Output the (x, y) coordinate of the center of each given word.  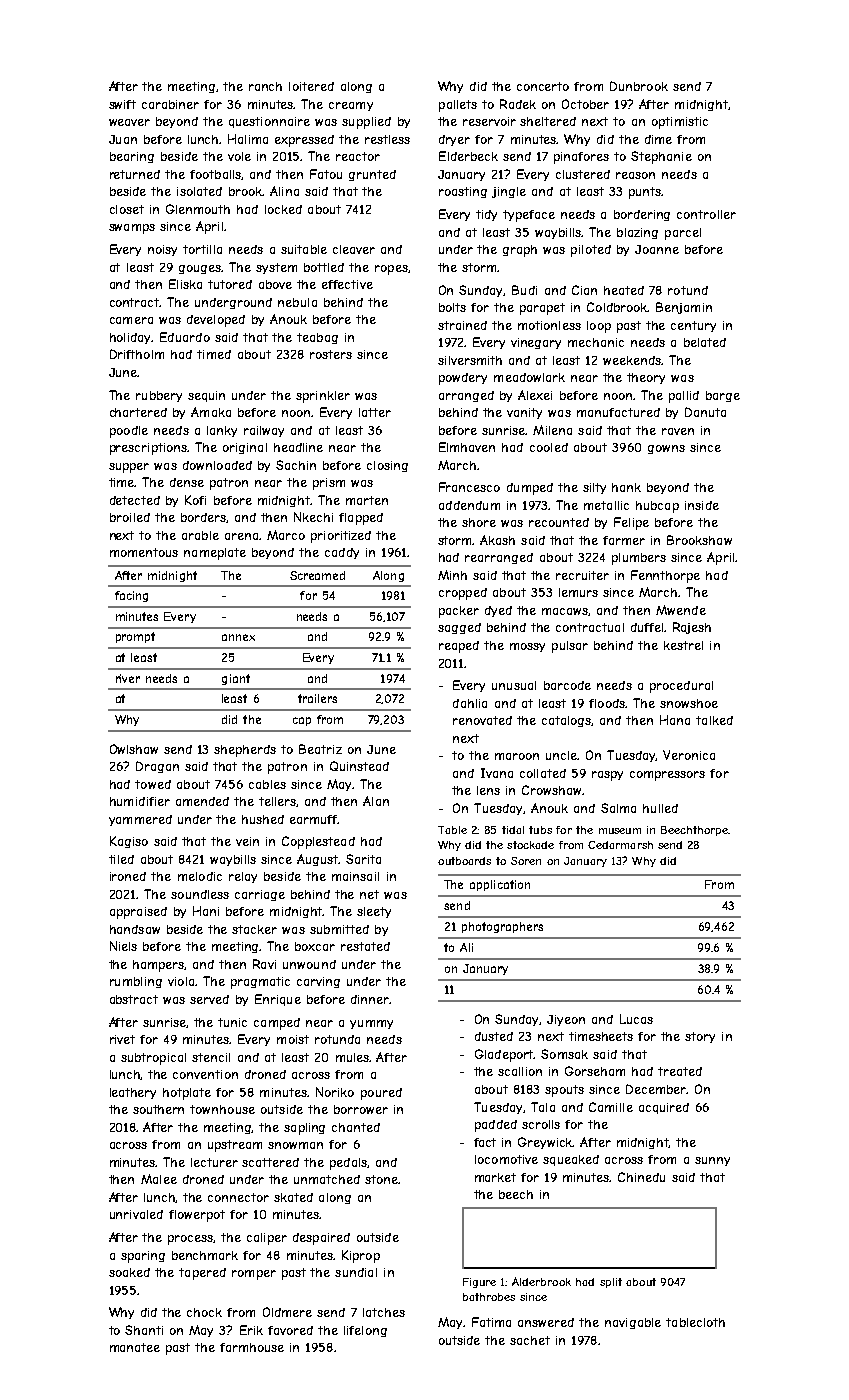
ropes (391, 270)
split (611, 1283)
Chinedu (641, 1177)
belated (705, 342)
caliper (267, 1239)
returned (135, 174)
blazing (637, 233)
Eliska (185, 284)
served (209, 999)
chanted (356, 1127)
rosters (331, 354)
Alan (376, 801)
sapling (304, 1129)
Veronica (689, 755)
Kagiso (129, 842)
